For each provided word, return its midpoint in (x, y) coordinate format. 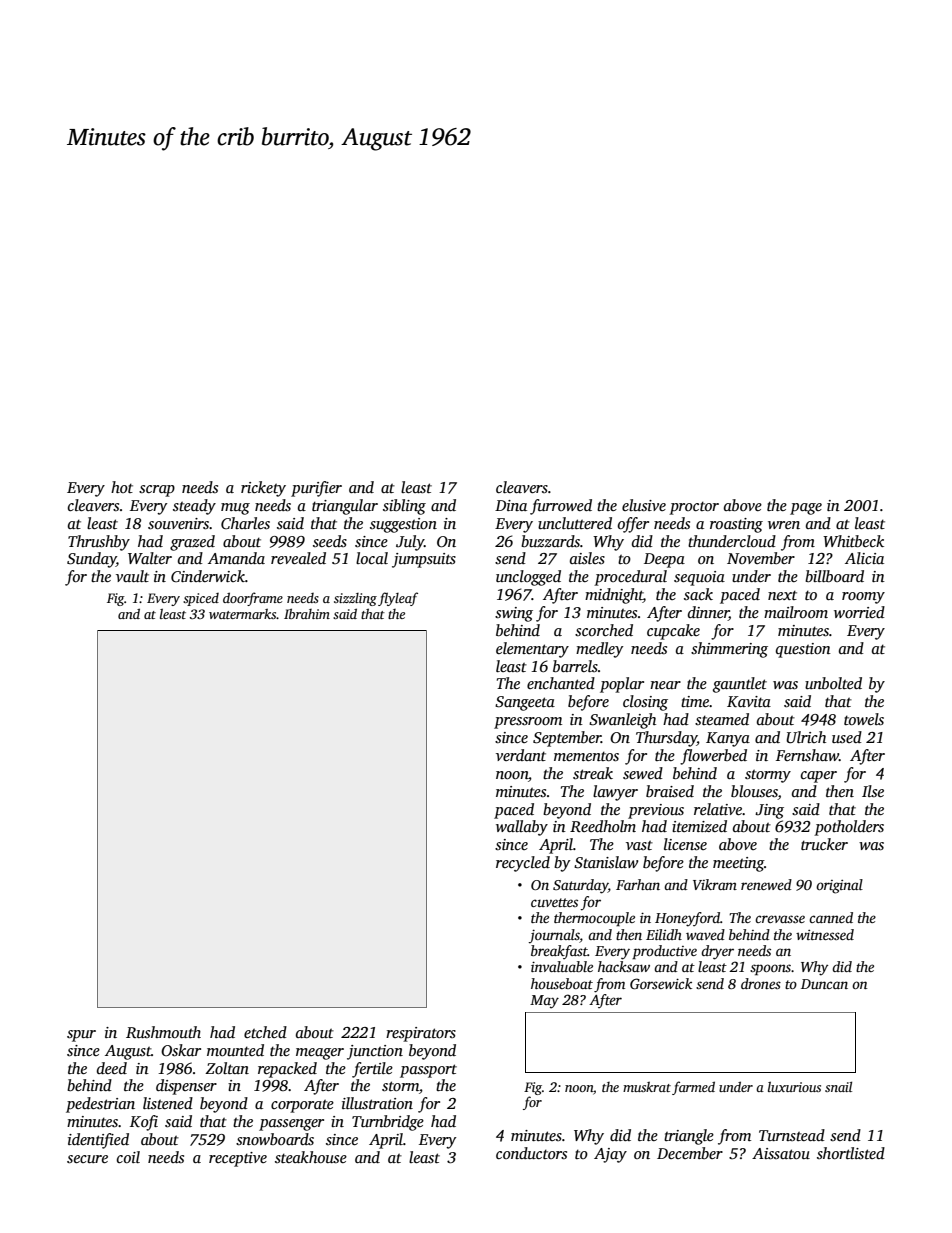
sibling (404, 507)
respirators (421, 1034)
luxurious (794, 1086)
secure (87, 1159)
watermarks (243, 614)
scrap (157, 491)
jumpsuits (424, 560)
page (806, 509)
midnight (614, 596)
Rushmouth (163, 1032)
